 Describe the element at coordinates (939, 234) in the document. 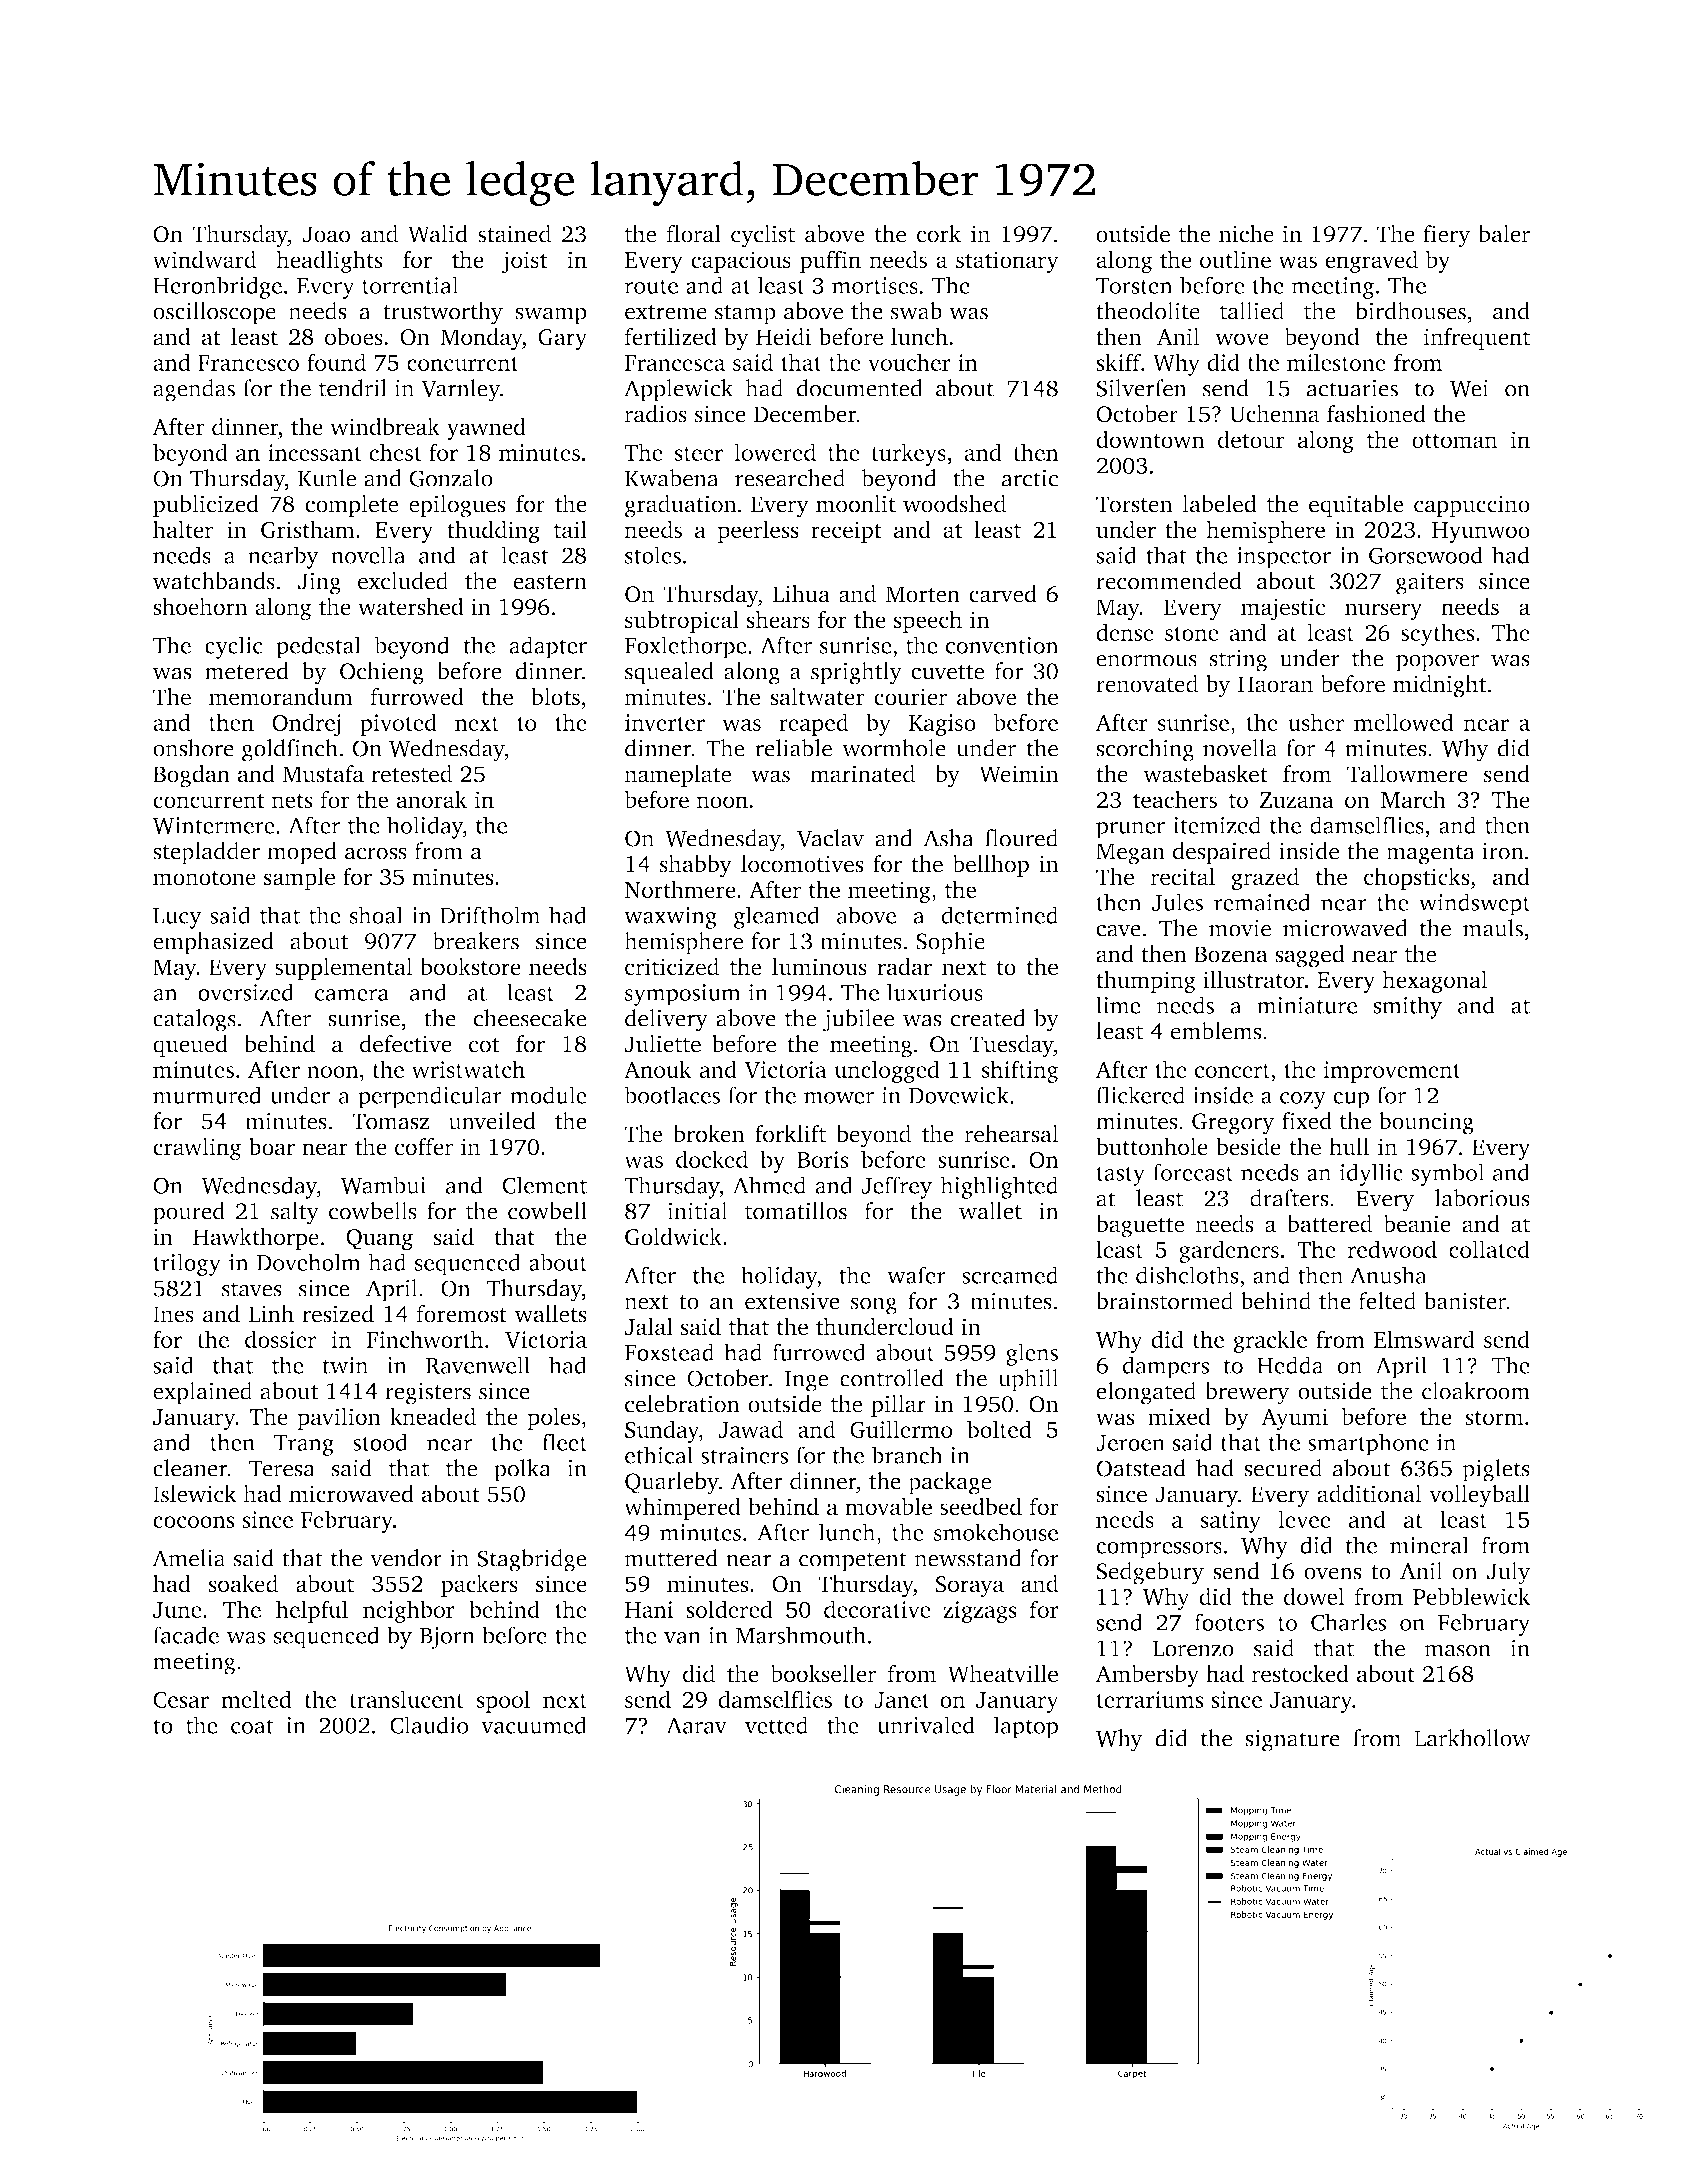

I see `cork` at that location.
